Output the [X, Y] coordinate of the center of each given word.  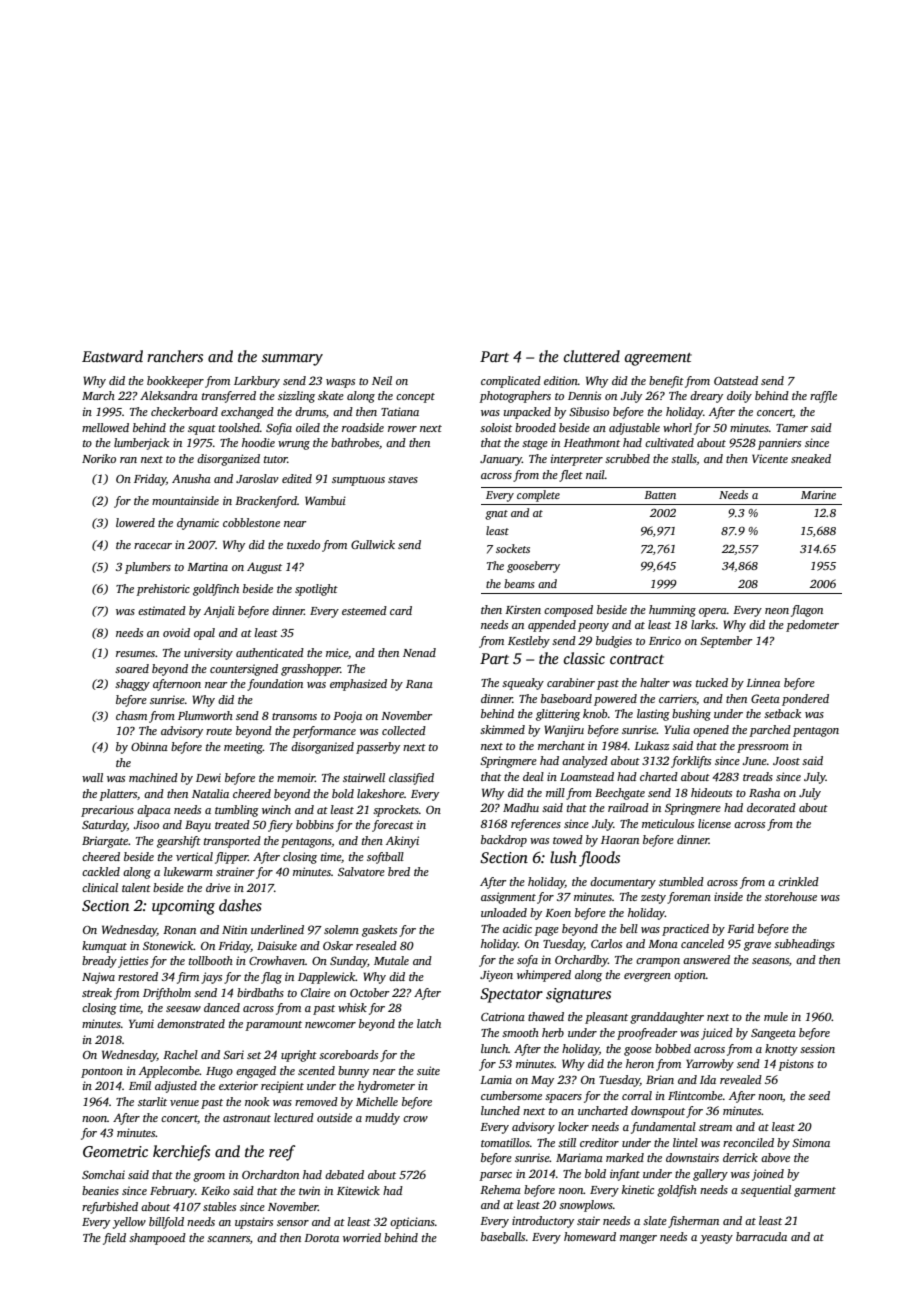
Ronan [179, 930]
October [369, 992]
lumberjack [141, 444]
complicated [511, 382]
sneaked [811, 458]
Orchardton [270, 1174]
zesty [653, 899]
